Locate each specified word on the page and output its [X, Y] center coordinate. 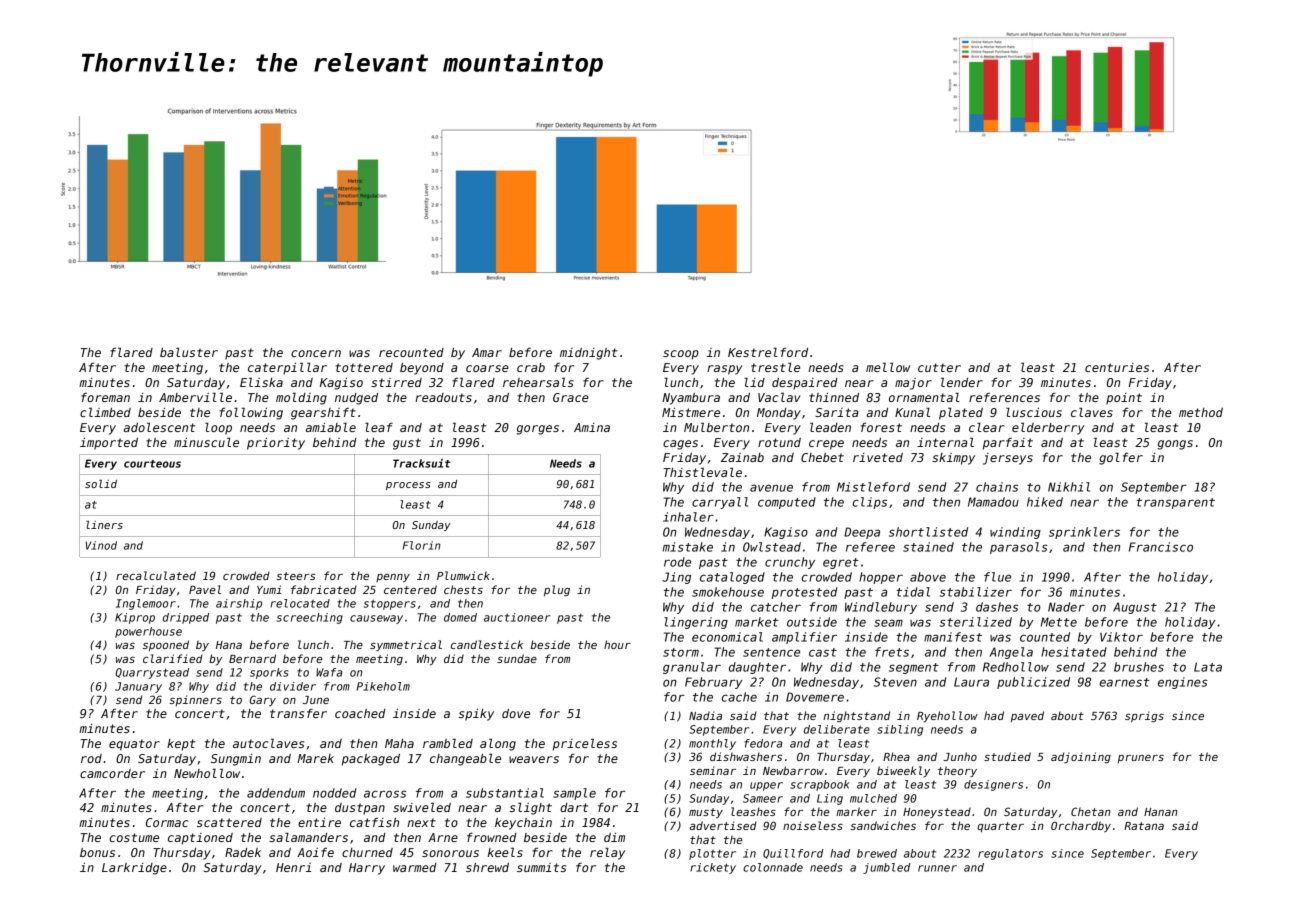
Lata [1208, 667]
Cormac [167, 822]
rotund [779, 442]
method [1201, 412]
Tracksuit [421, 463]
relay [607, 853]
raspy [725, 370]
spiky [476, 715]
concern [316, 353]
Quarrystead [152, 673]
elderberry [1048, 428]
